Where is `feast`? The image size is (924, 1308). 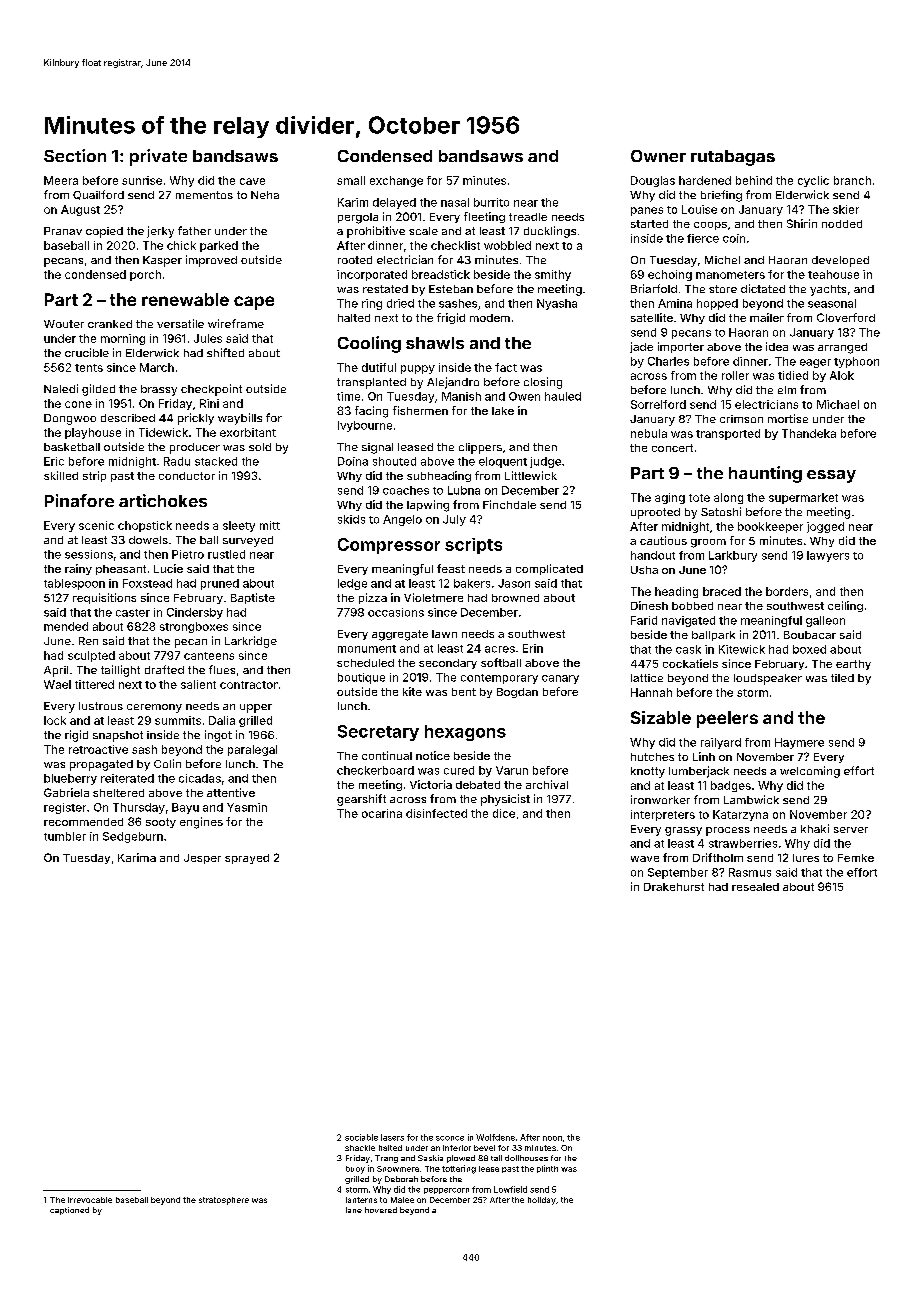
feast is located at coordinates (451, 568).
